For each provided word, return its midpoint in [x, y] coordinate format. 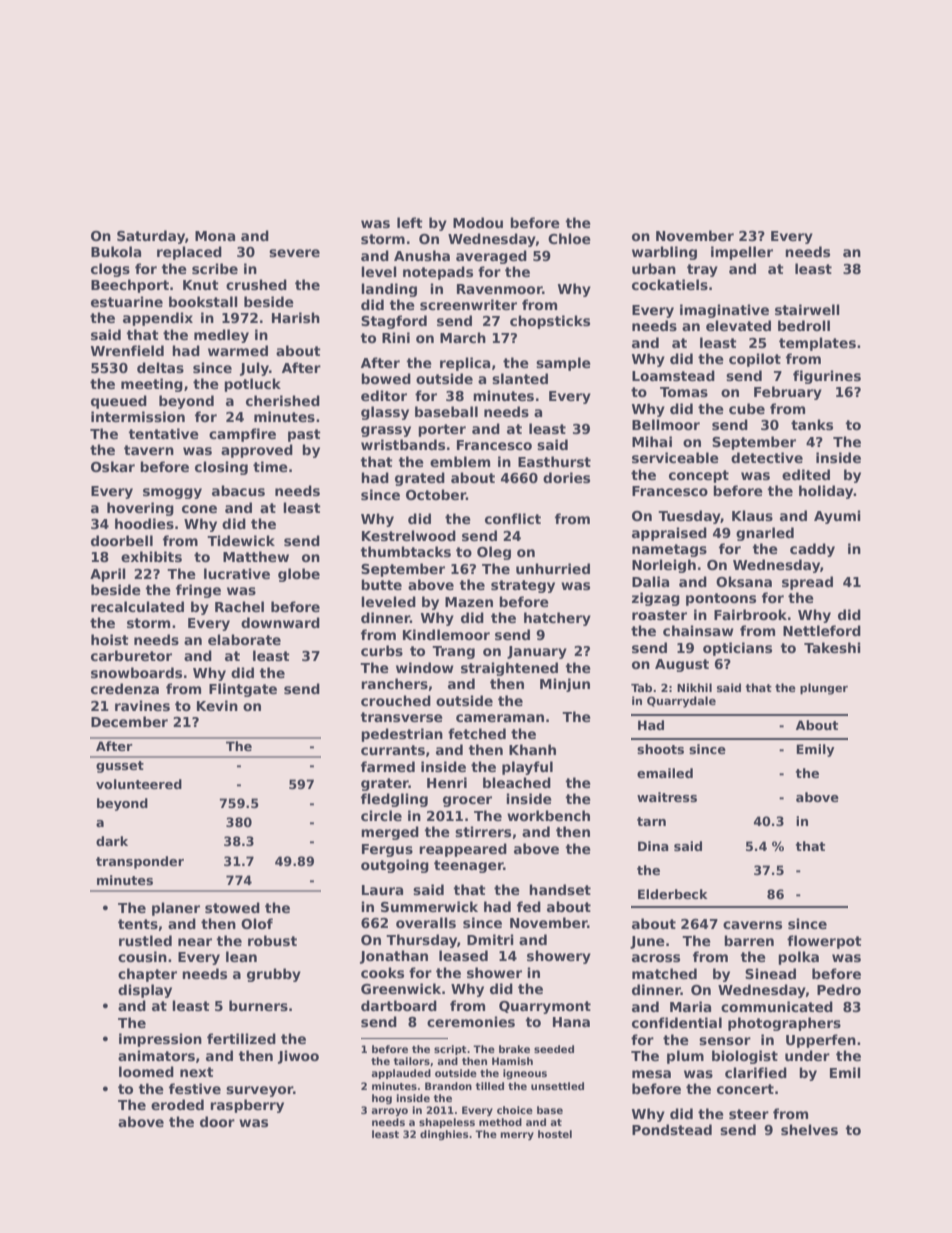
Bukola [116, 251]
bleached [517, 782]
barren [749, 940]
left [410, 222]
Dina [653, 846]
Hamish [512, 1061]
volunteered [139, 784]
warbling [664, 253]
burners [258, 1005]
